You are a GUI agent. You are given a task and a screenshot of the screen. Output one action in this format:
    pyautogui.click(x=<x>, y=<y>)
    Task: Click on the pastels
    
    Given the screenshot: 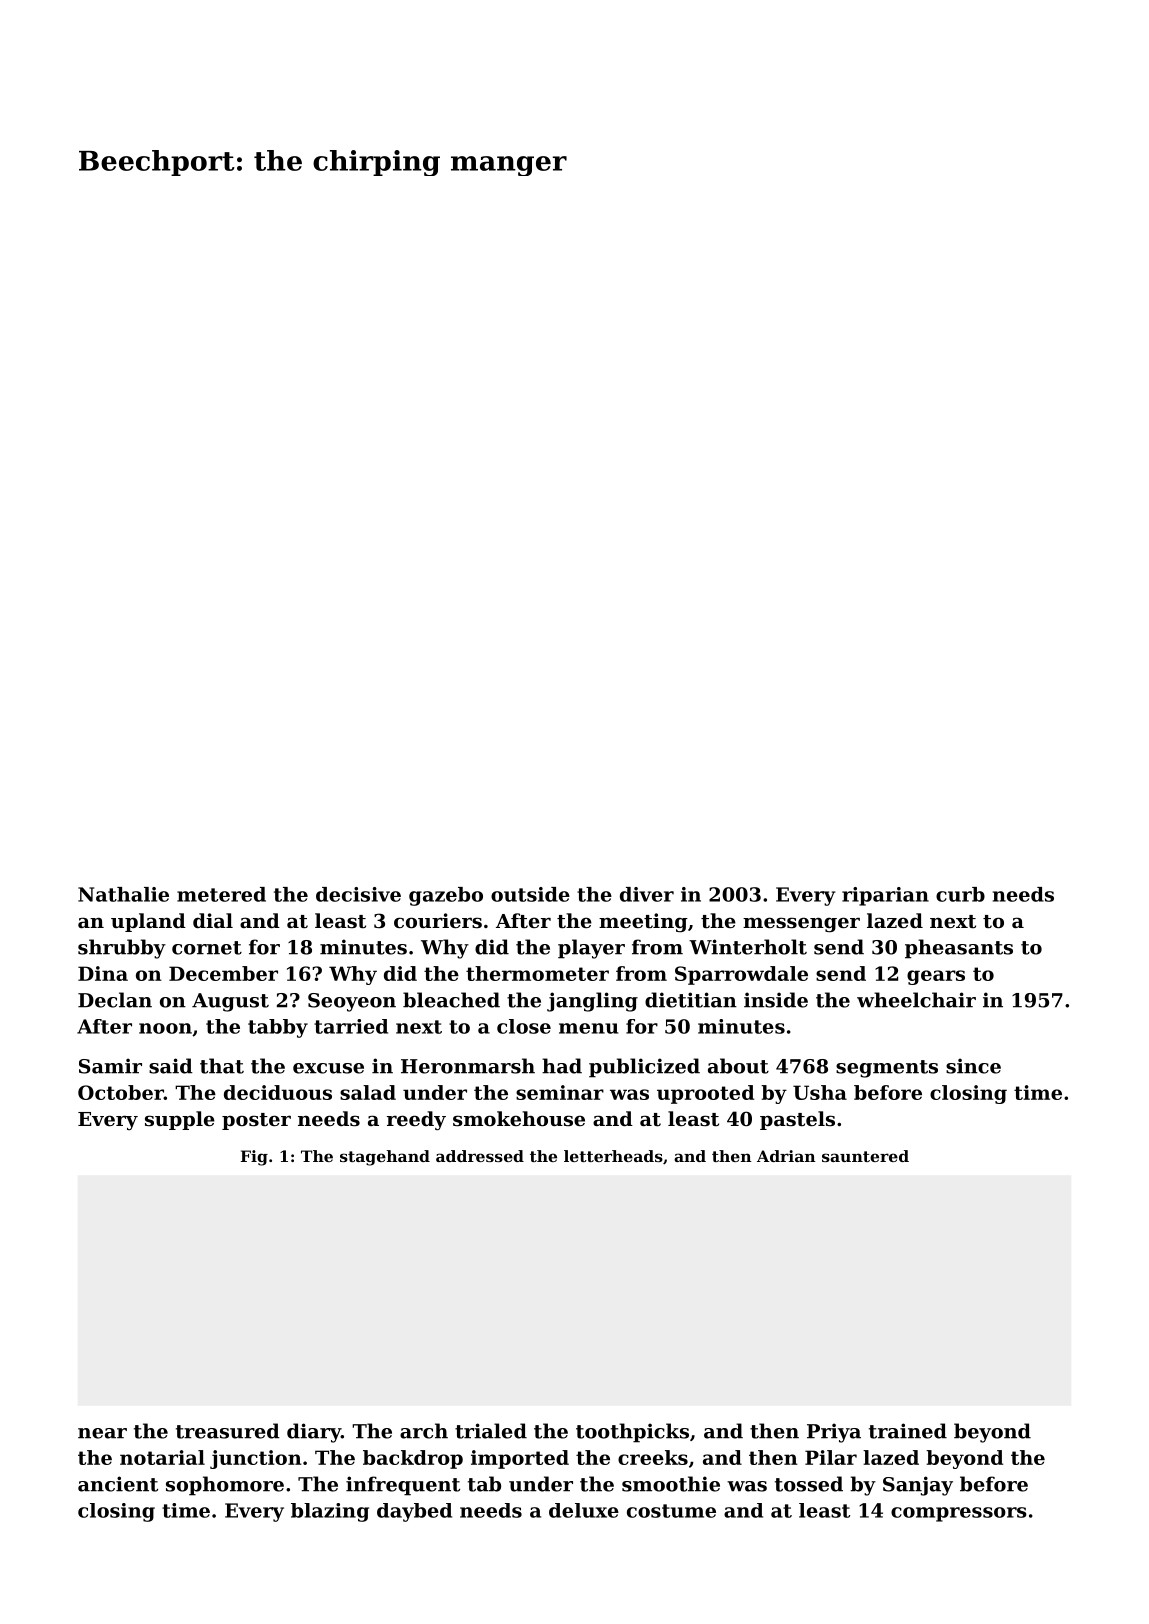 What is the action you would take?
    pyautogui.click(x=797, y=1120)
